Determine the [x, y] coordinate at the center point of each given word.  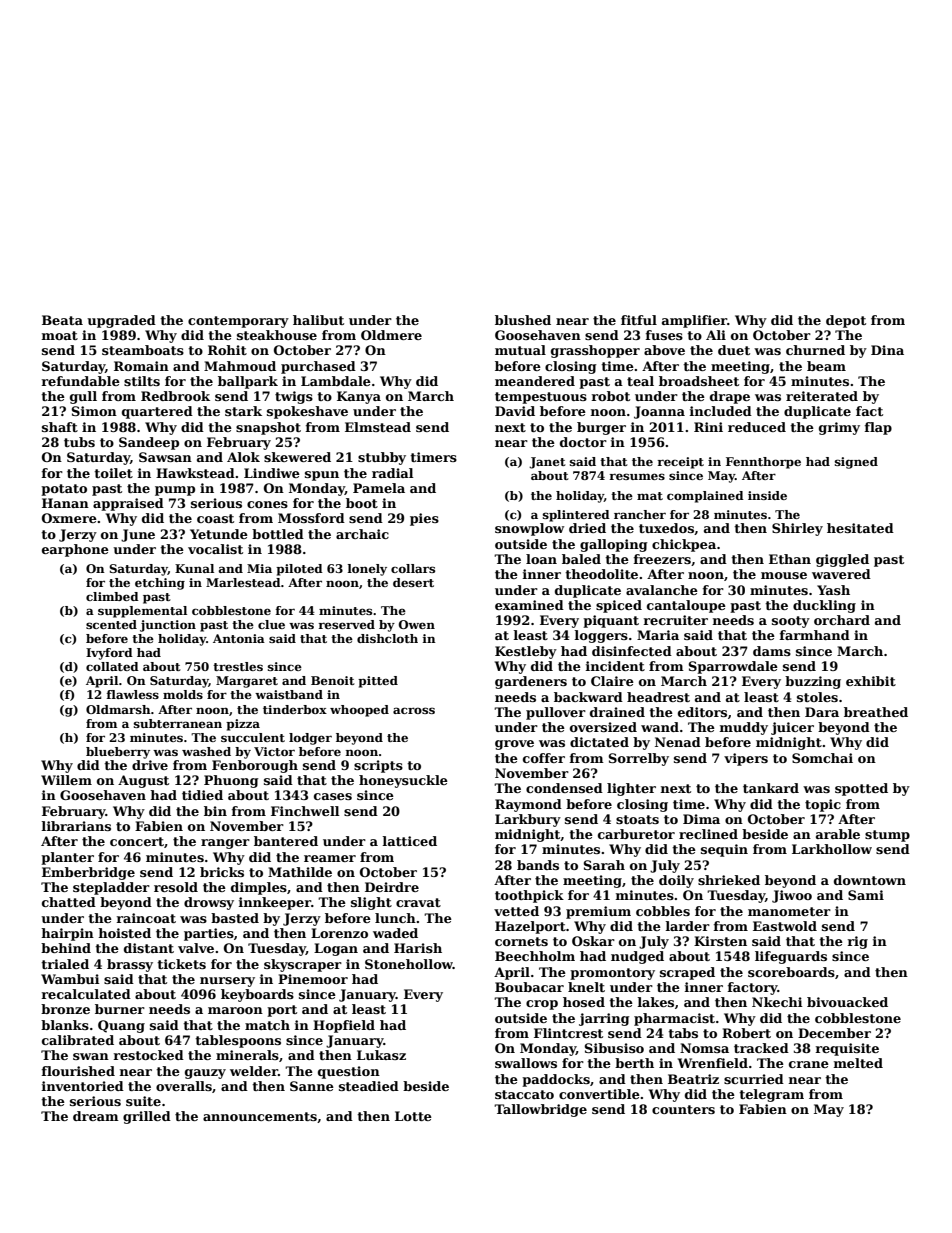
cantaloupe [686, 606]
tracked [761, 1048]
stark [243, 411]
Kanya [359, 397]
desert [413, 582]
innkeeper [275, 903]
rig [858, 942]
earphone [75, 550]
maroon [235, 1010]
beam [826, 366]
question [349, 1072]
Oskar [593, 941]
